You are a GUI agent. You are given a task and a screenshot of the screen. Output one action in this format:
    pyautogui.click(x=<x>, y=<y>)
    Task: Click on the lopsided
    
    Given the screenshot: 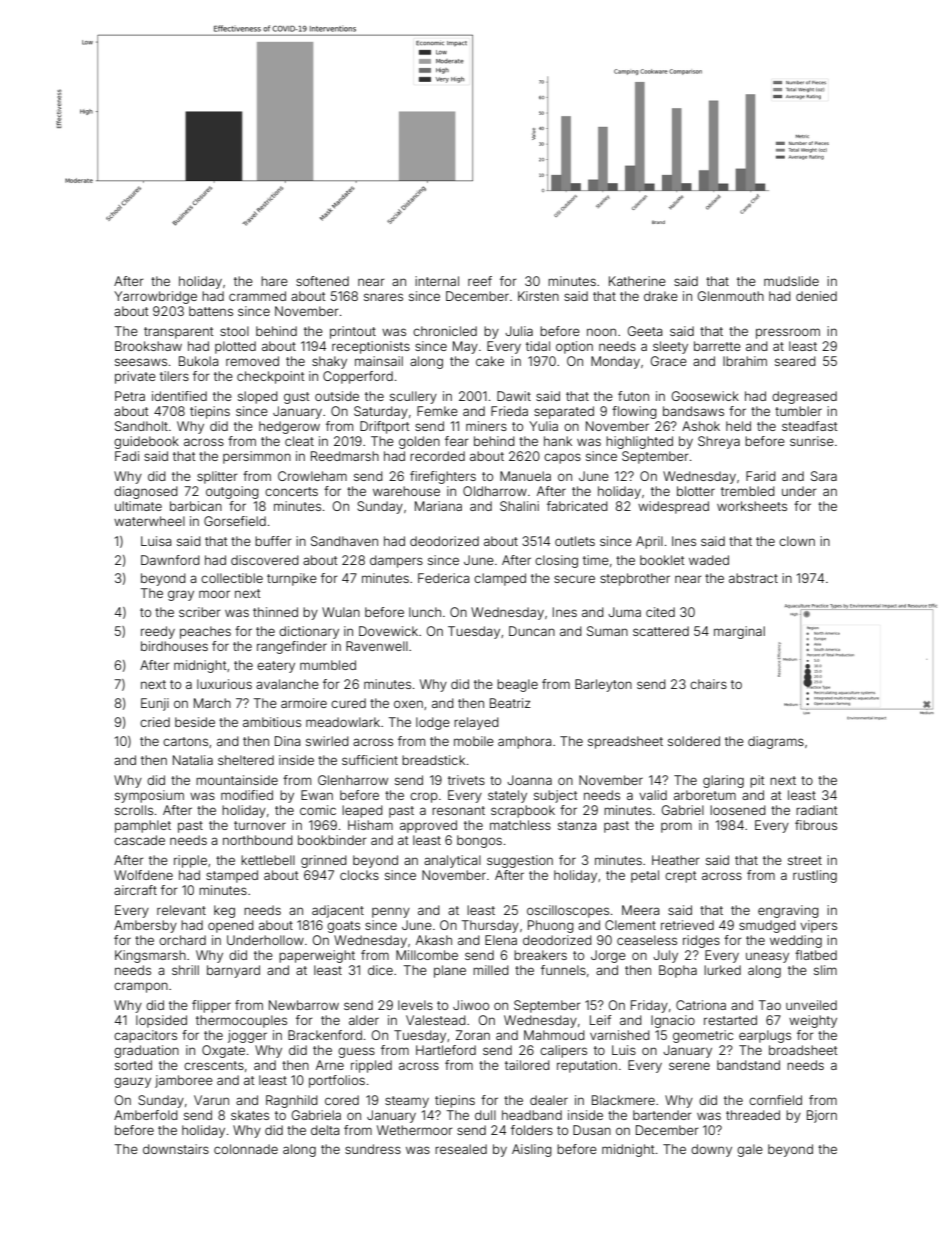 What is the action you would take?
    pyautogui.click(x=161, y=1021)
